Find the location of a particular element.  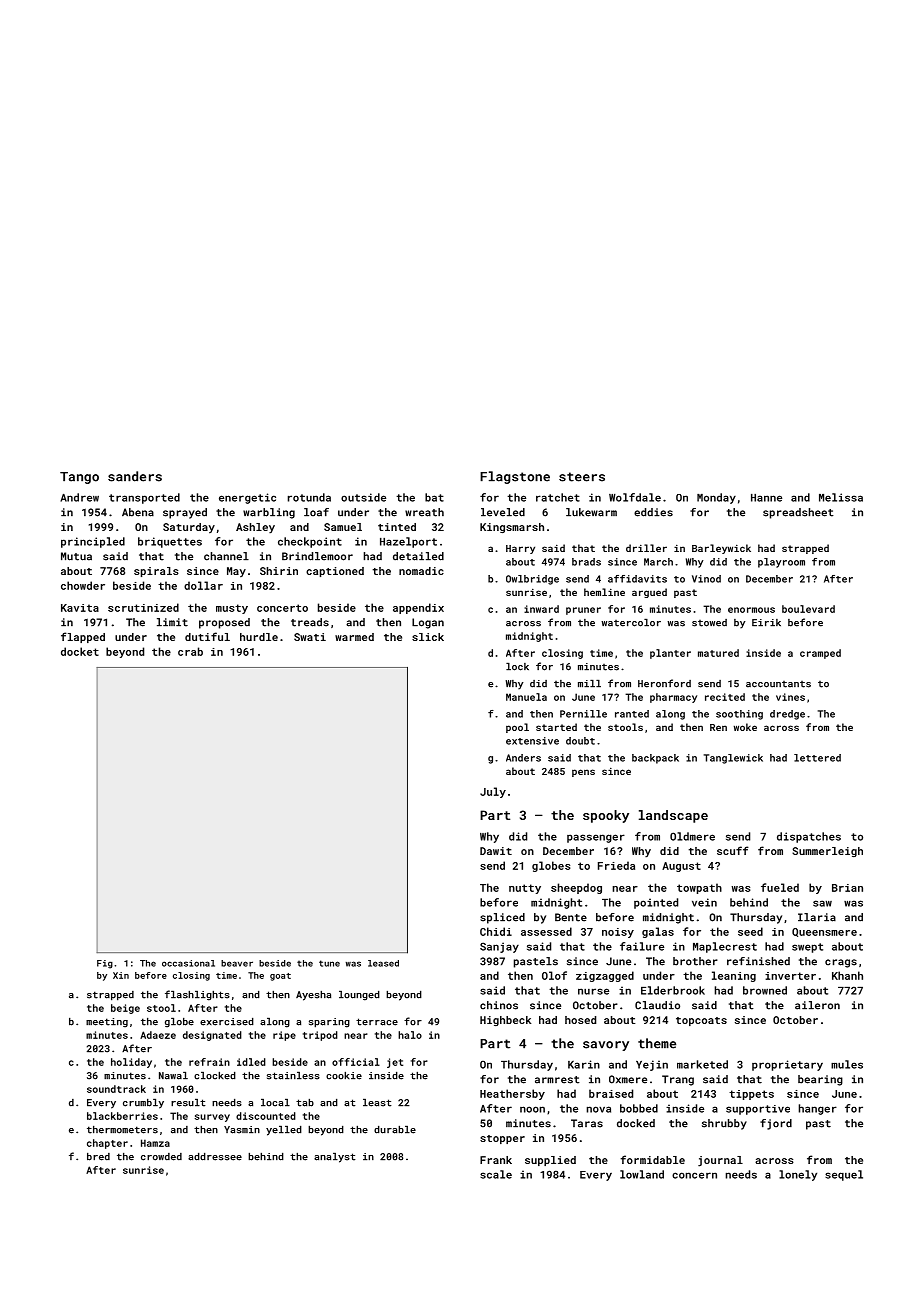

playroom is located at coordinates (781, 563).
